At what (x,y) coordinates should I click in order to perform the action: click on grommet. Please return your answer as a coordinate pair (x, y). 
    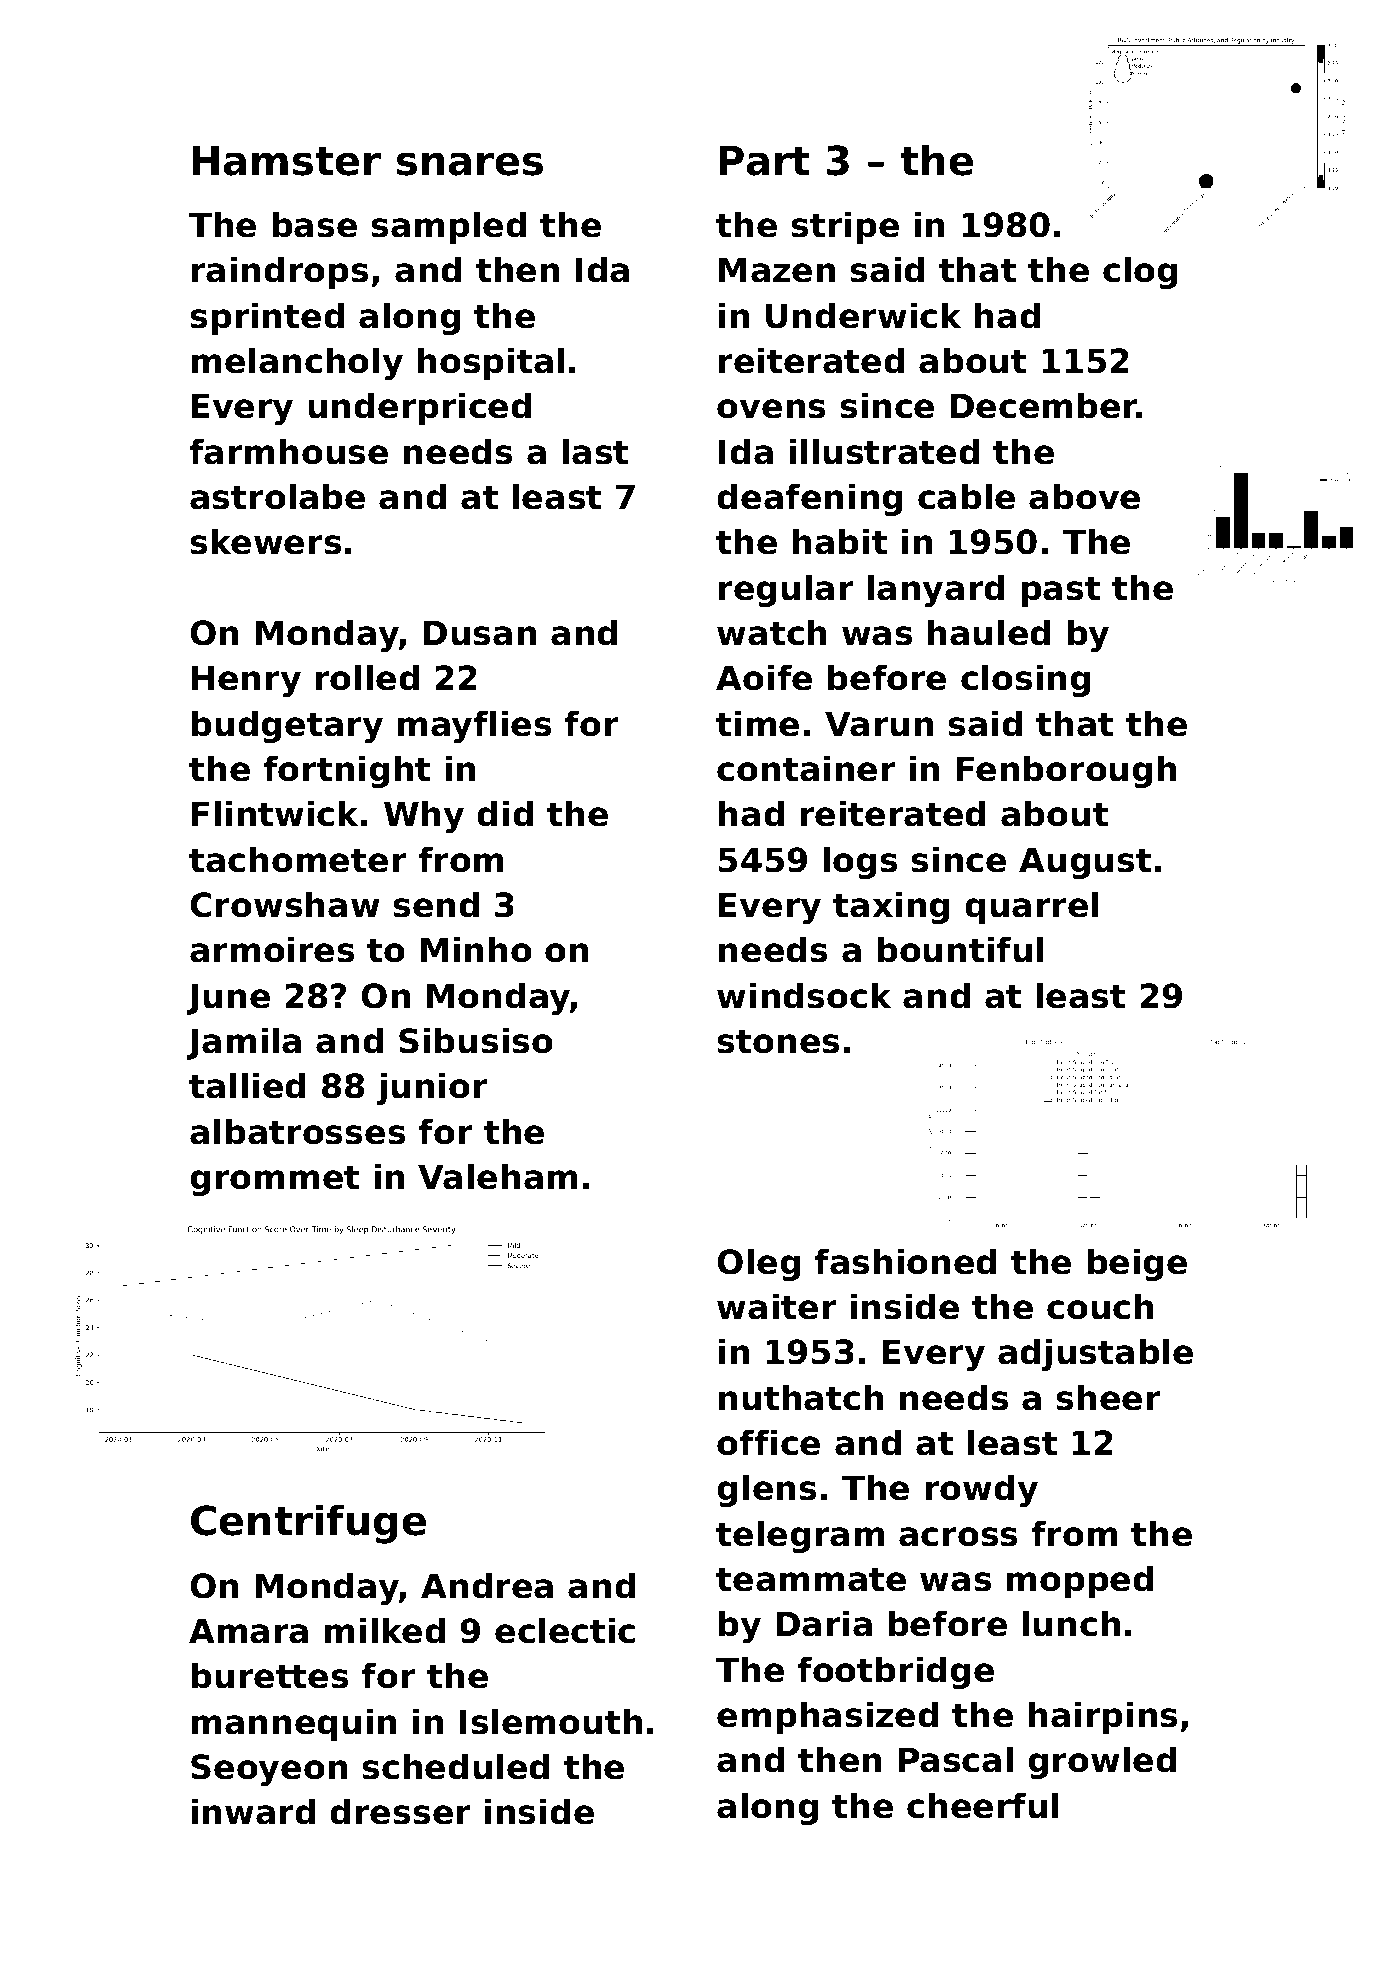
    Looking at the image, I should click on (274, 1180).
